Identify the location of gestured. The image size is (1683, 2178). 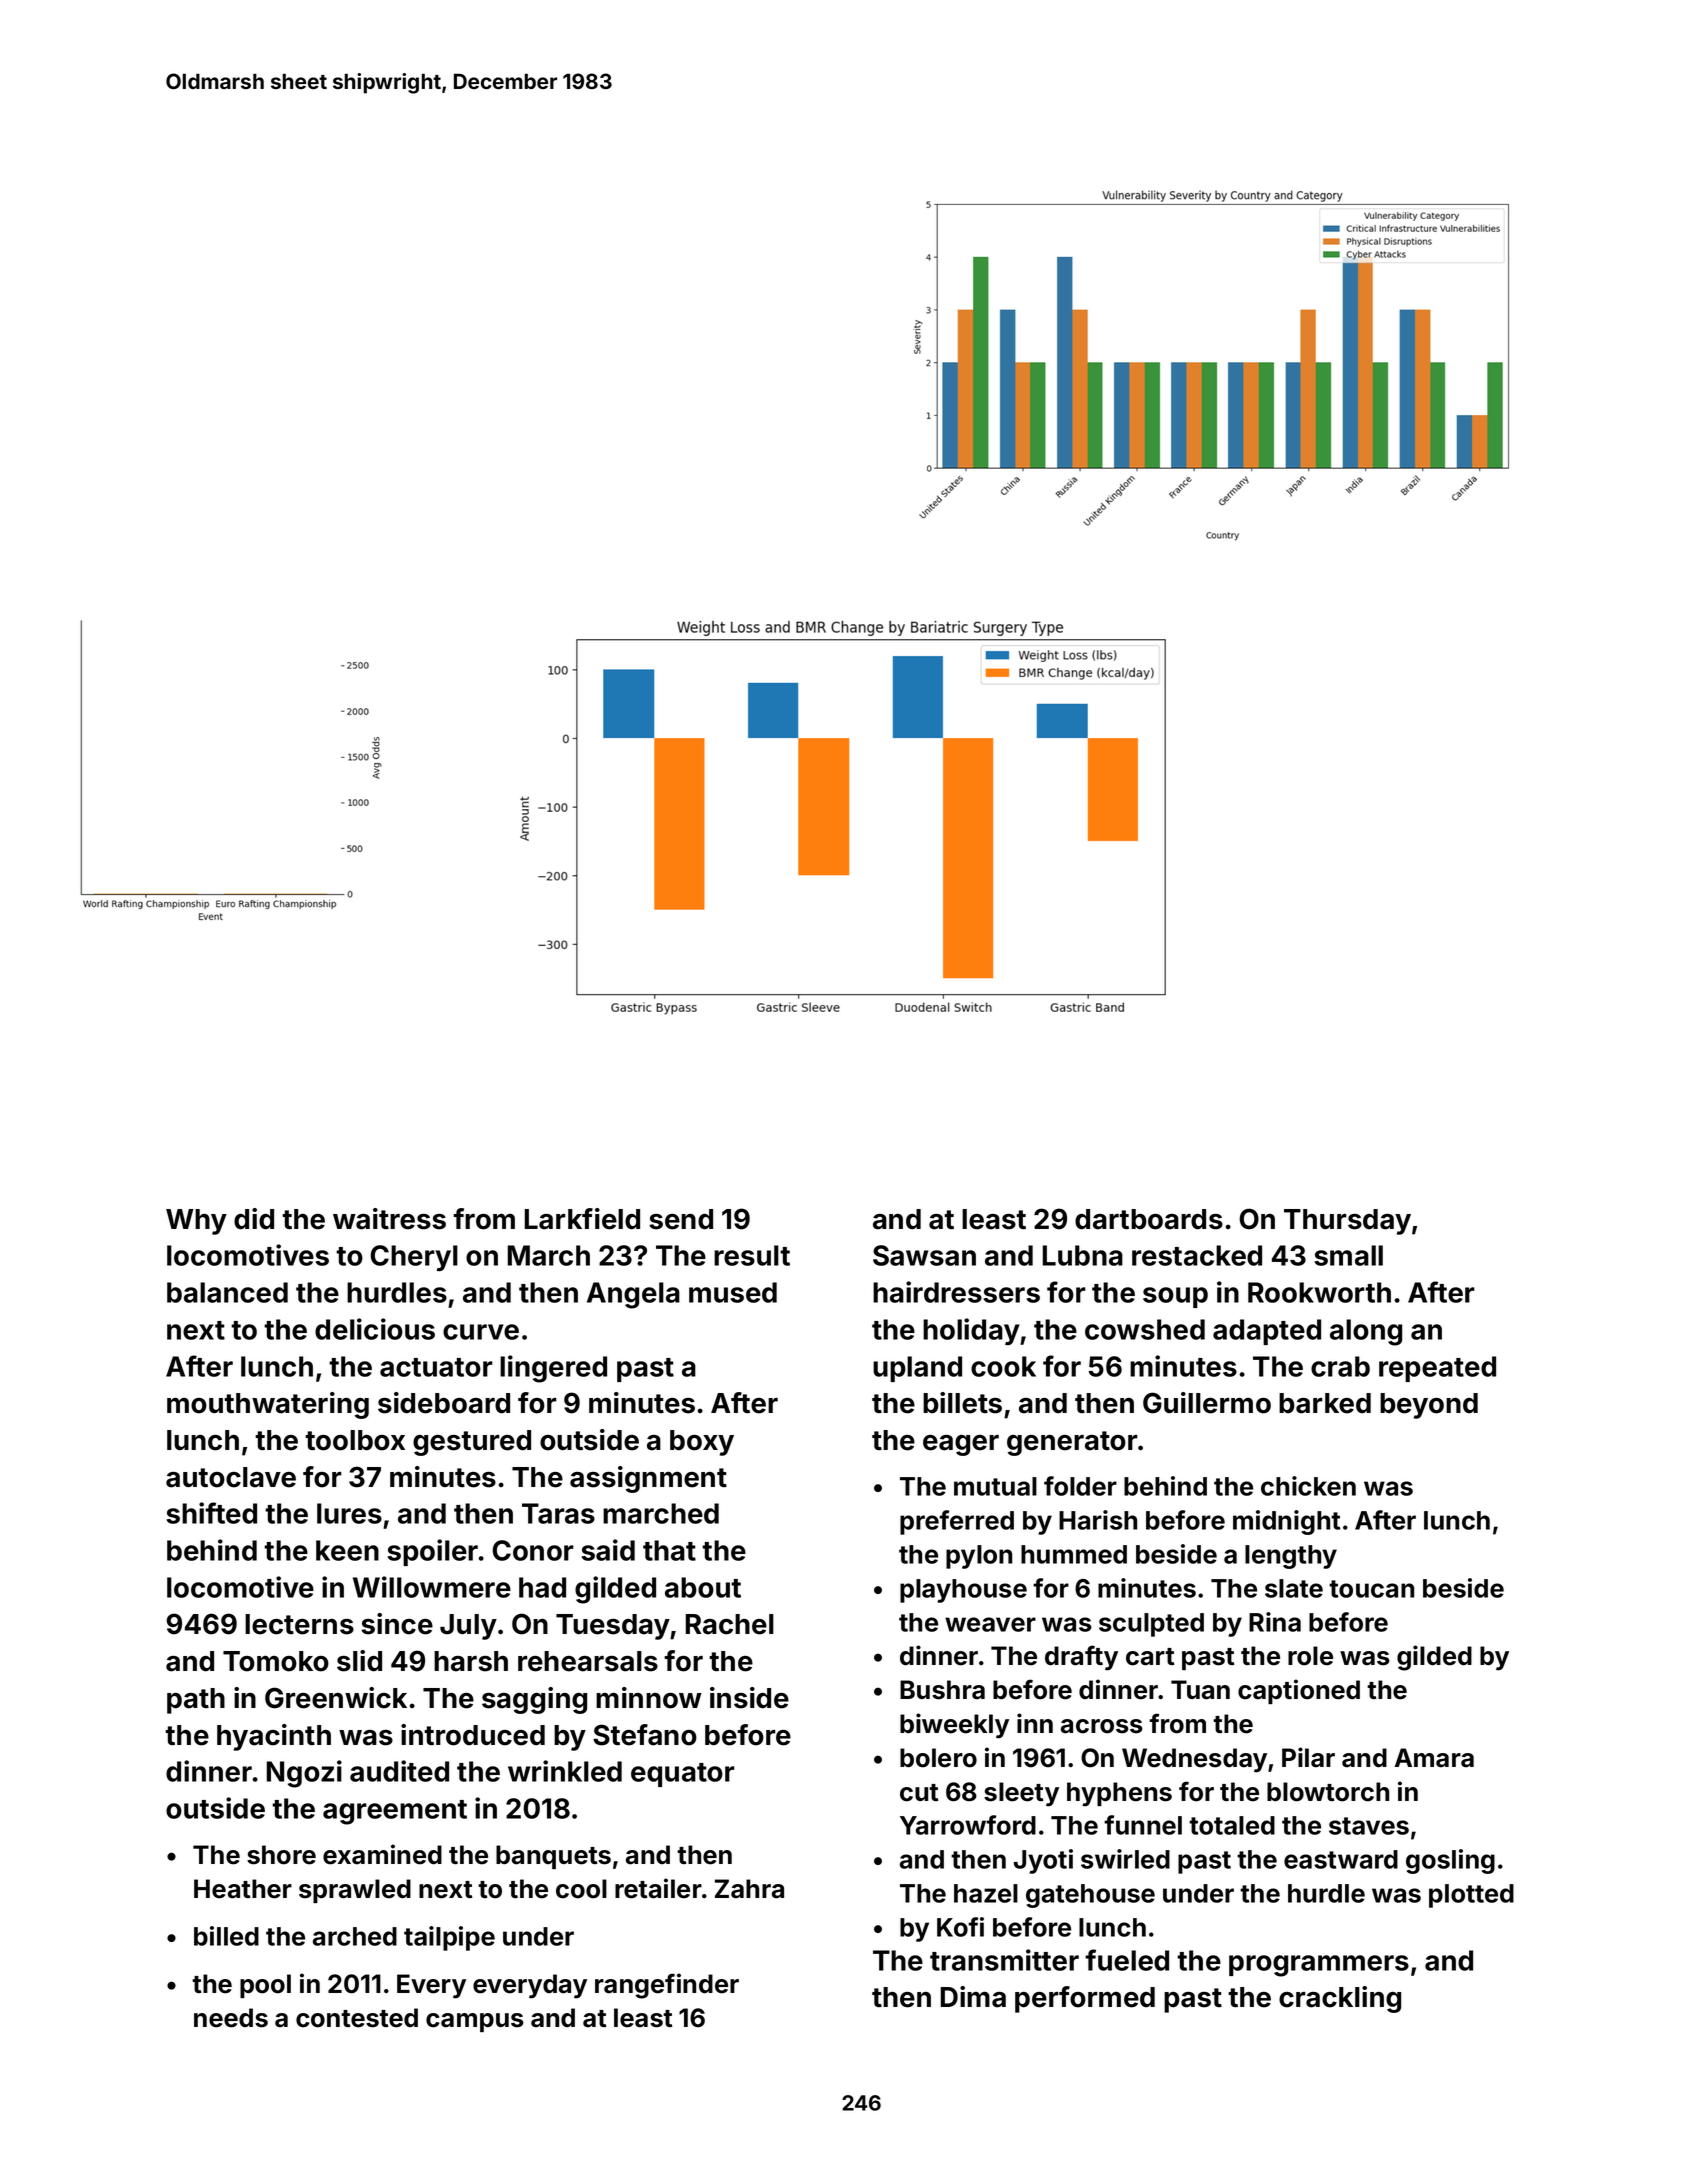
(472, 1443).
